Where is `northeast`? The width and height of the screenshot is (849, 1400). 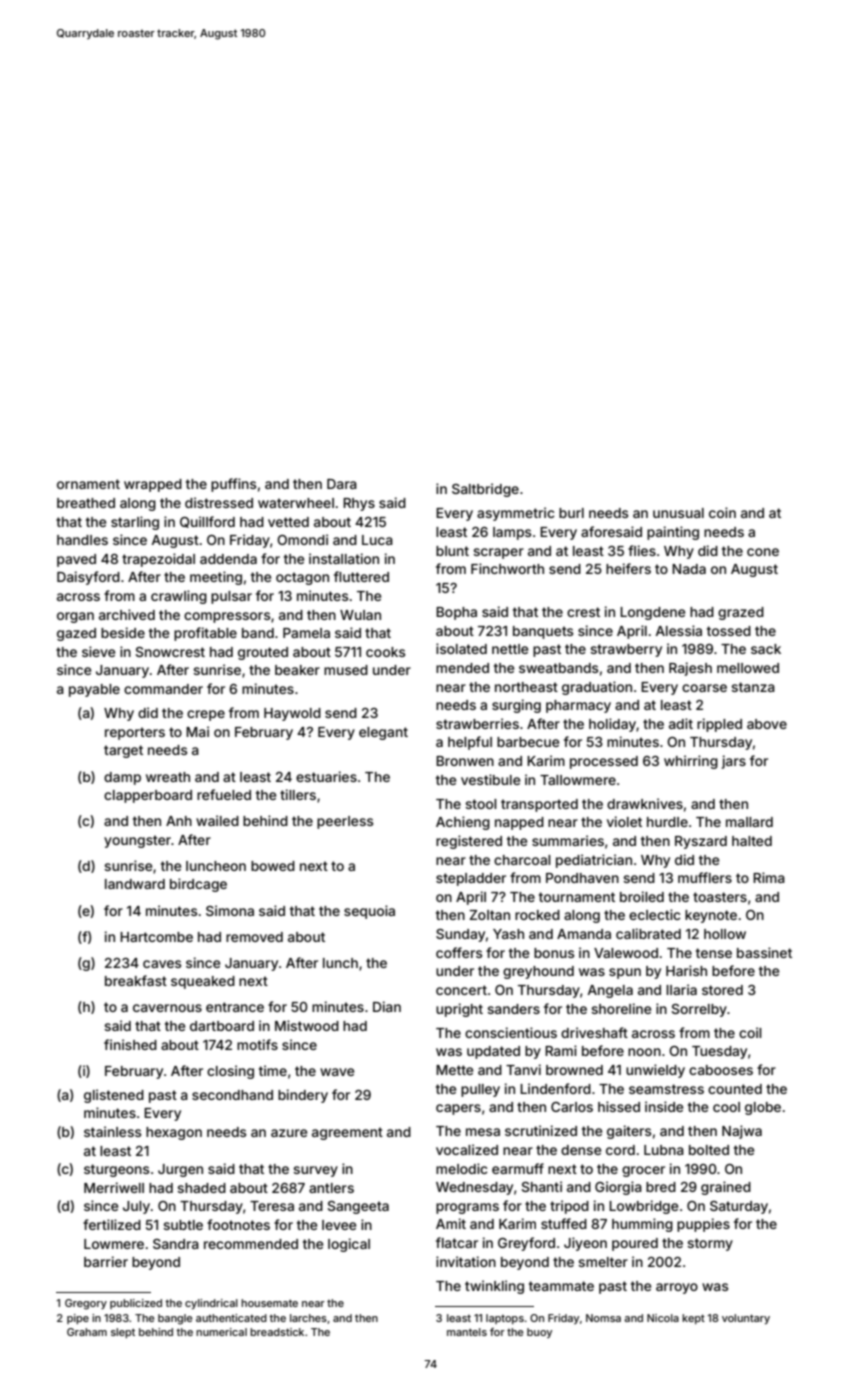
northeast is located at coordinates (526, 687).
